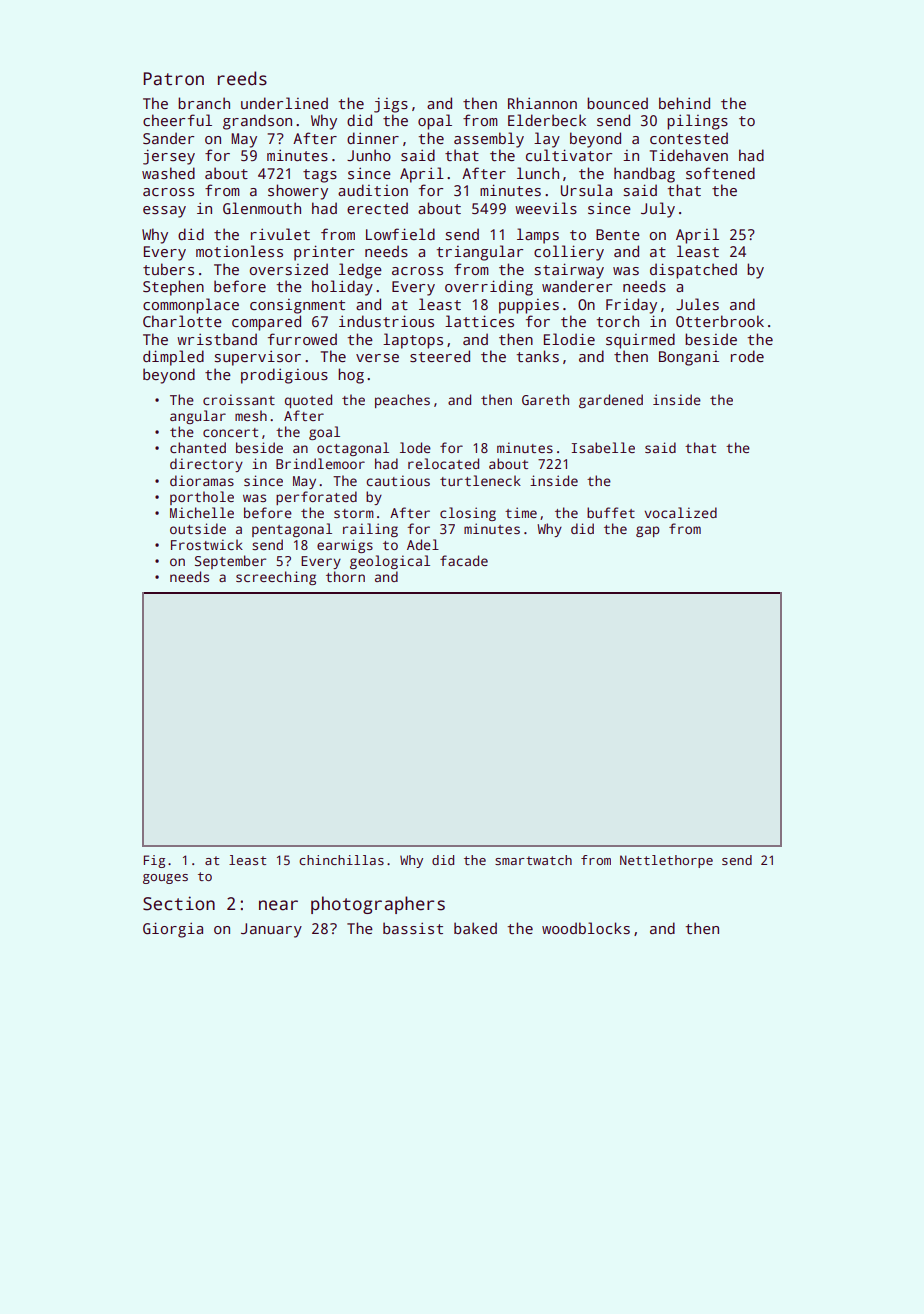  What do you see at coordinates (648, 531) in the image?
I see `gap` at bounding box center [648, 531].
